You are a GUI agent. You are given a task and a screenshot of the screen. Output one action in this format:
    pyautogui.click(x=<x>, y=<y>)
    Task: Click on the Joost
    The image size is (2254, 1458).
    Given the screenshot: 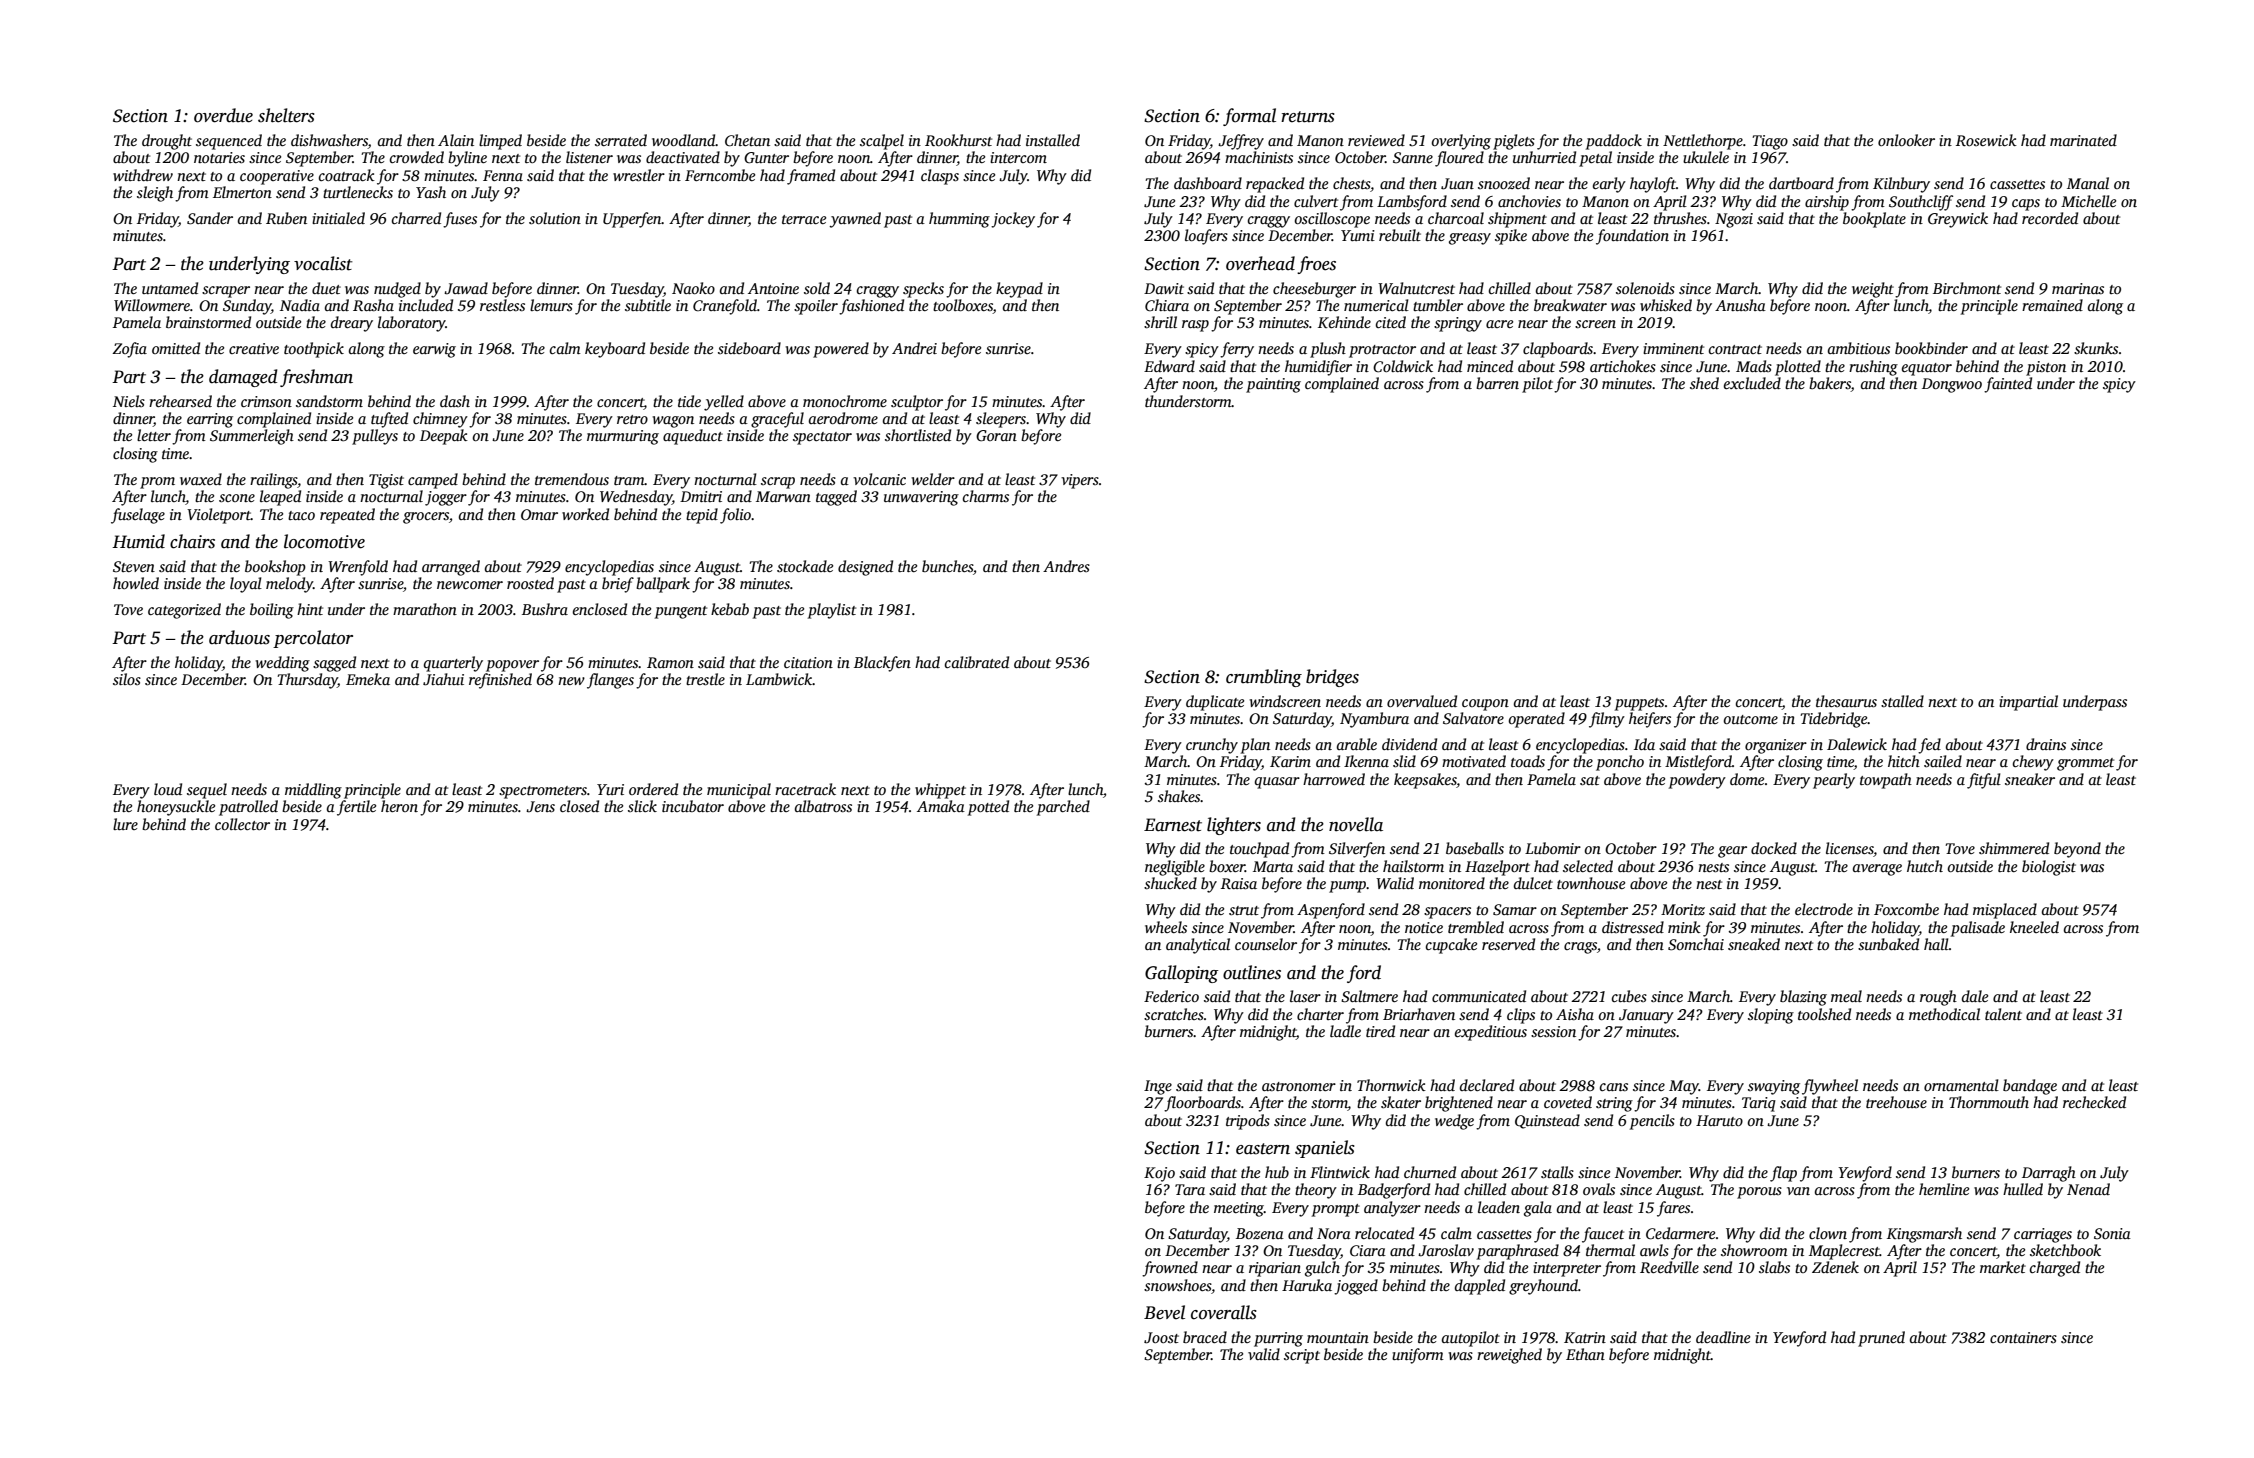 What is the action you would take?
    pyautogui.click(x=1161, y=1338)
